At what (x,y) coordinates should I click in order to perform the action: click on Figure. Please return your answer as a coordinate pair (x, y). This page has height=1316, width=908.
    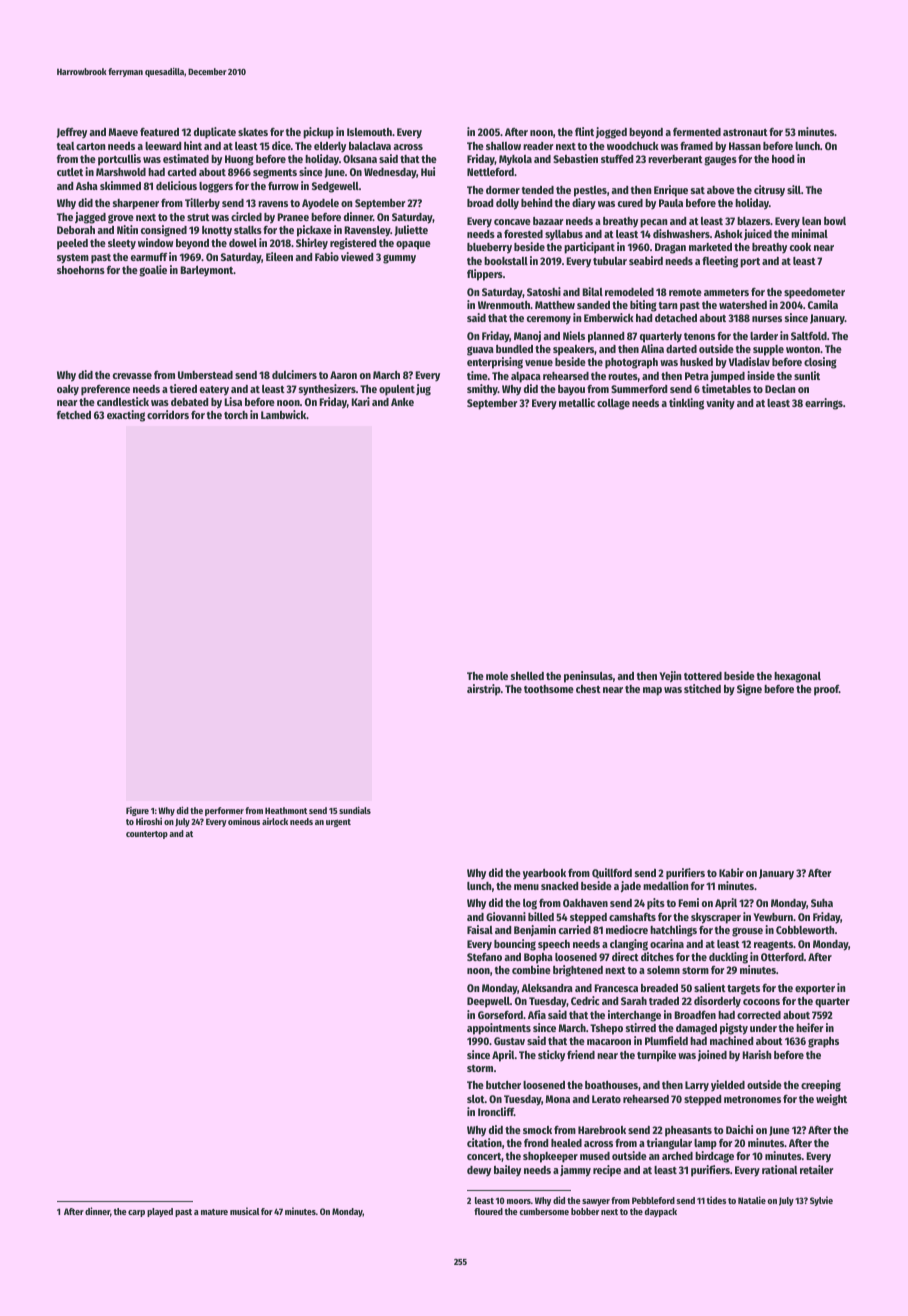
    Looking at the image, I should click on (137, 811).
